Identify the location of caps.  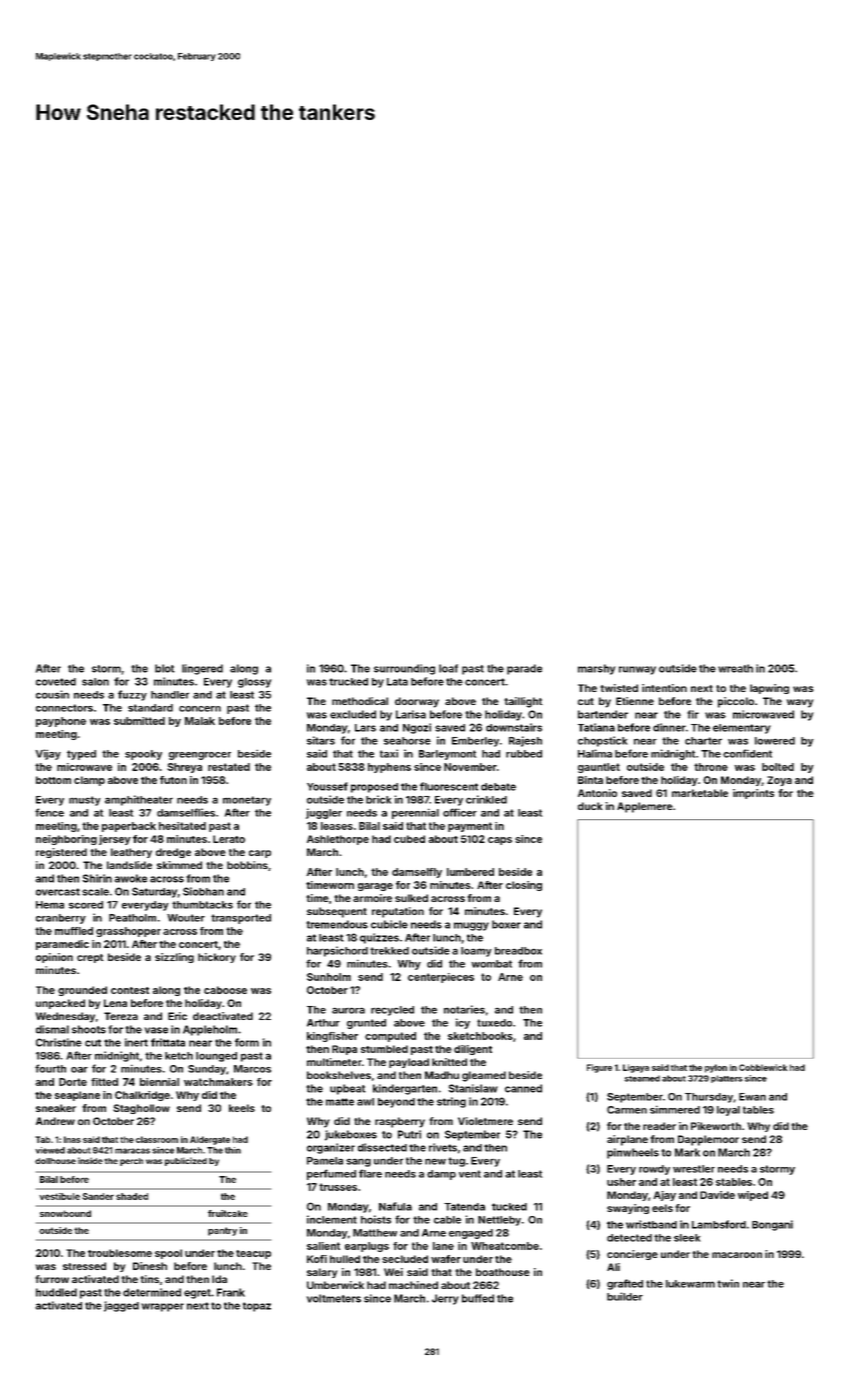
(500, 841).
